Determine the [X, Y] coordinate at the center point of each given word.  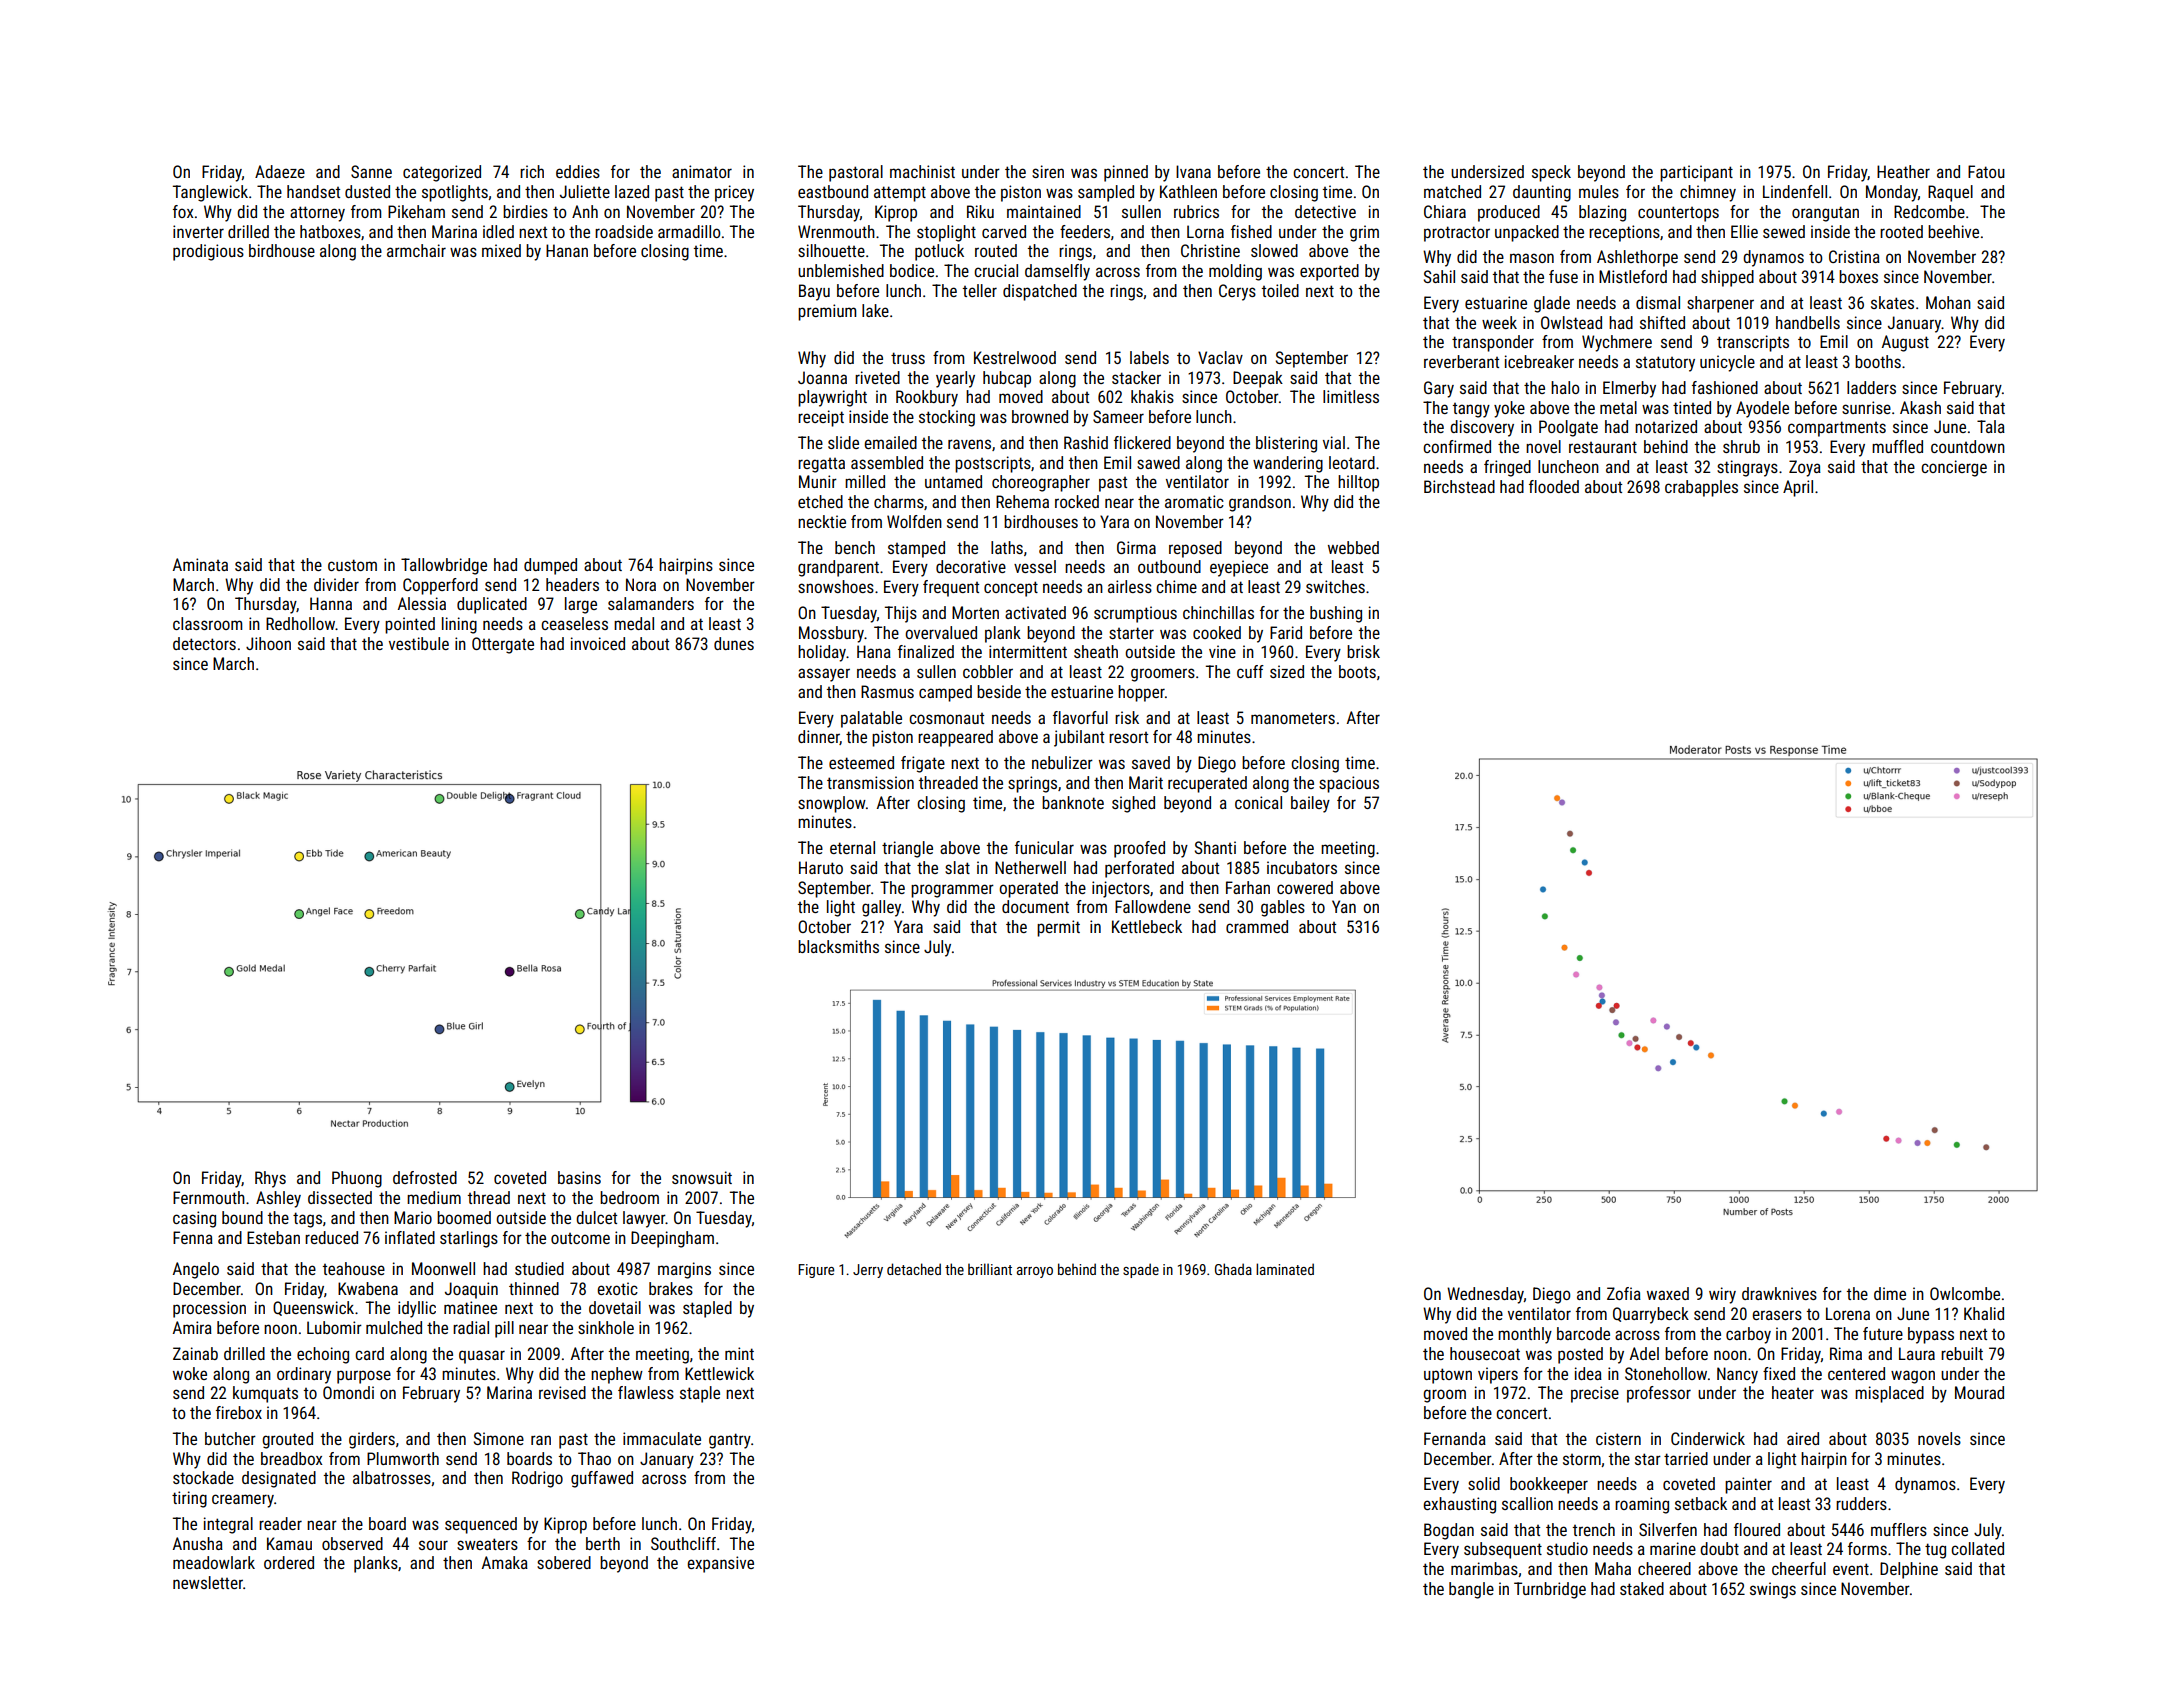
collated [1977, 1548]
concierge [1954, 468]
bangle [1471, 1590]
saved [1151, 762]
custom [352, 565]
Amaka [505, 1562]
